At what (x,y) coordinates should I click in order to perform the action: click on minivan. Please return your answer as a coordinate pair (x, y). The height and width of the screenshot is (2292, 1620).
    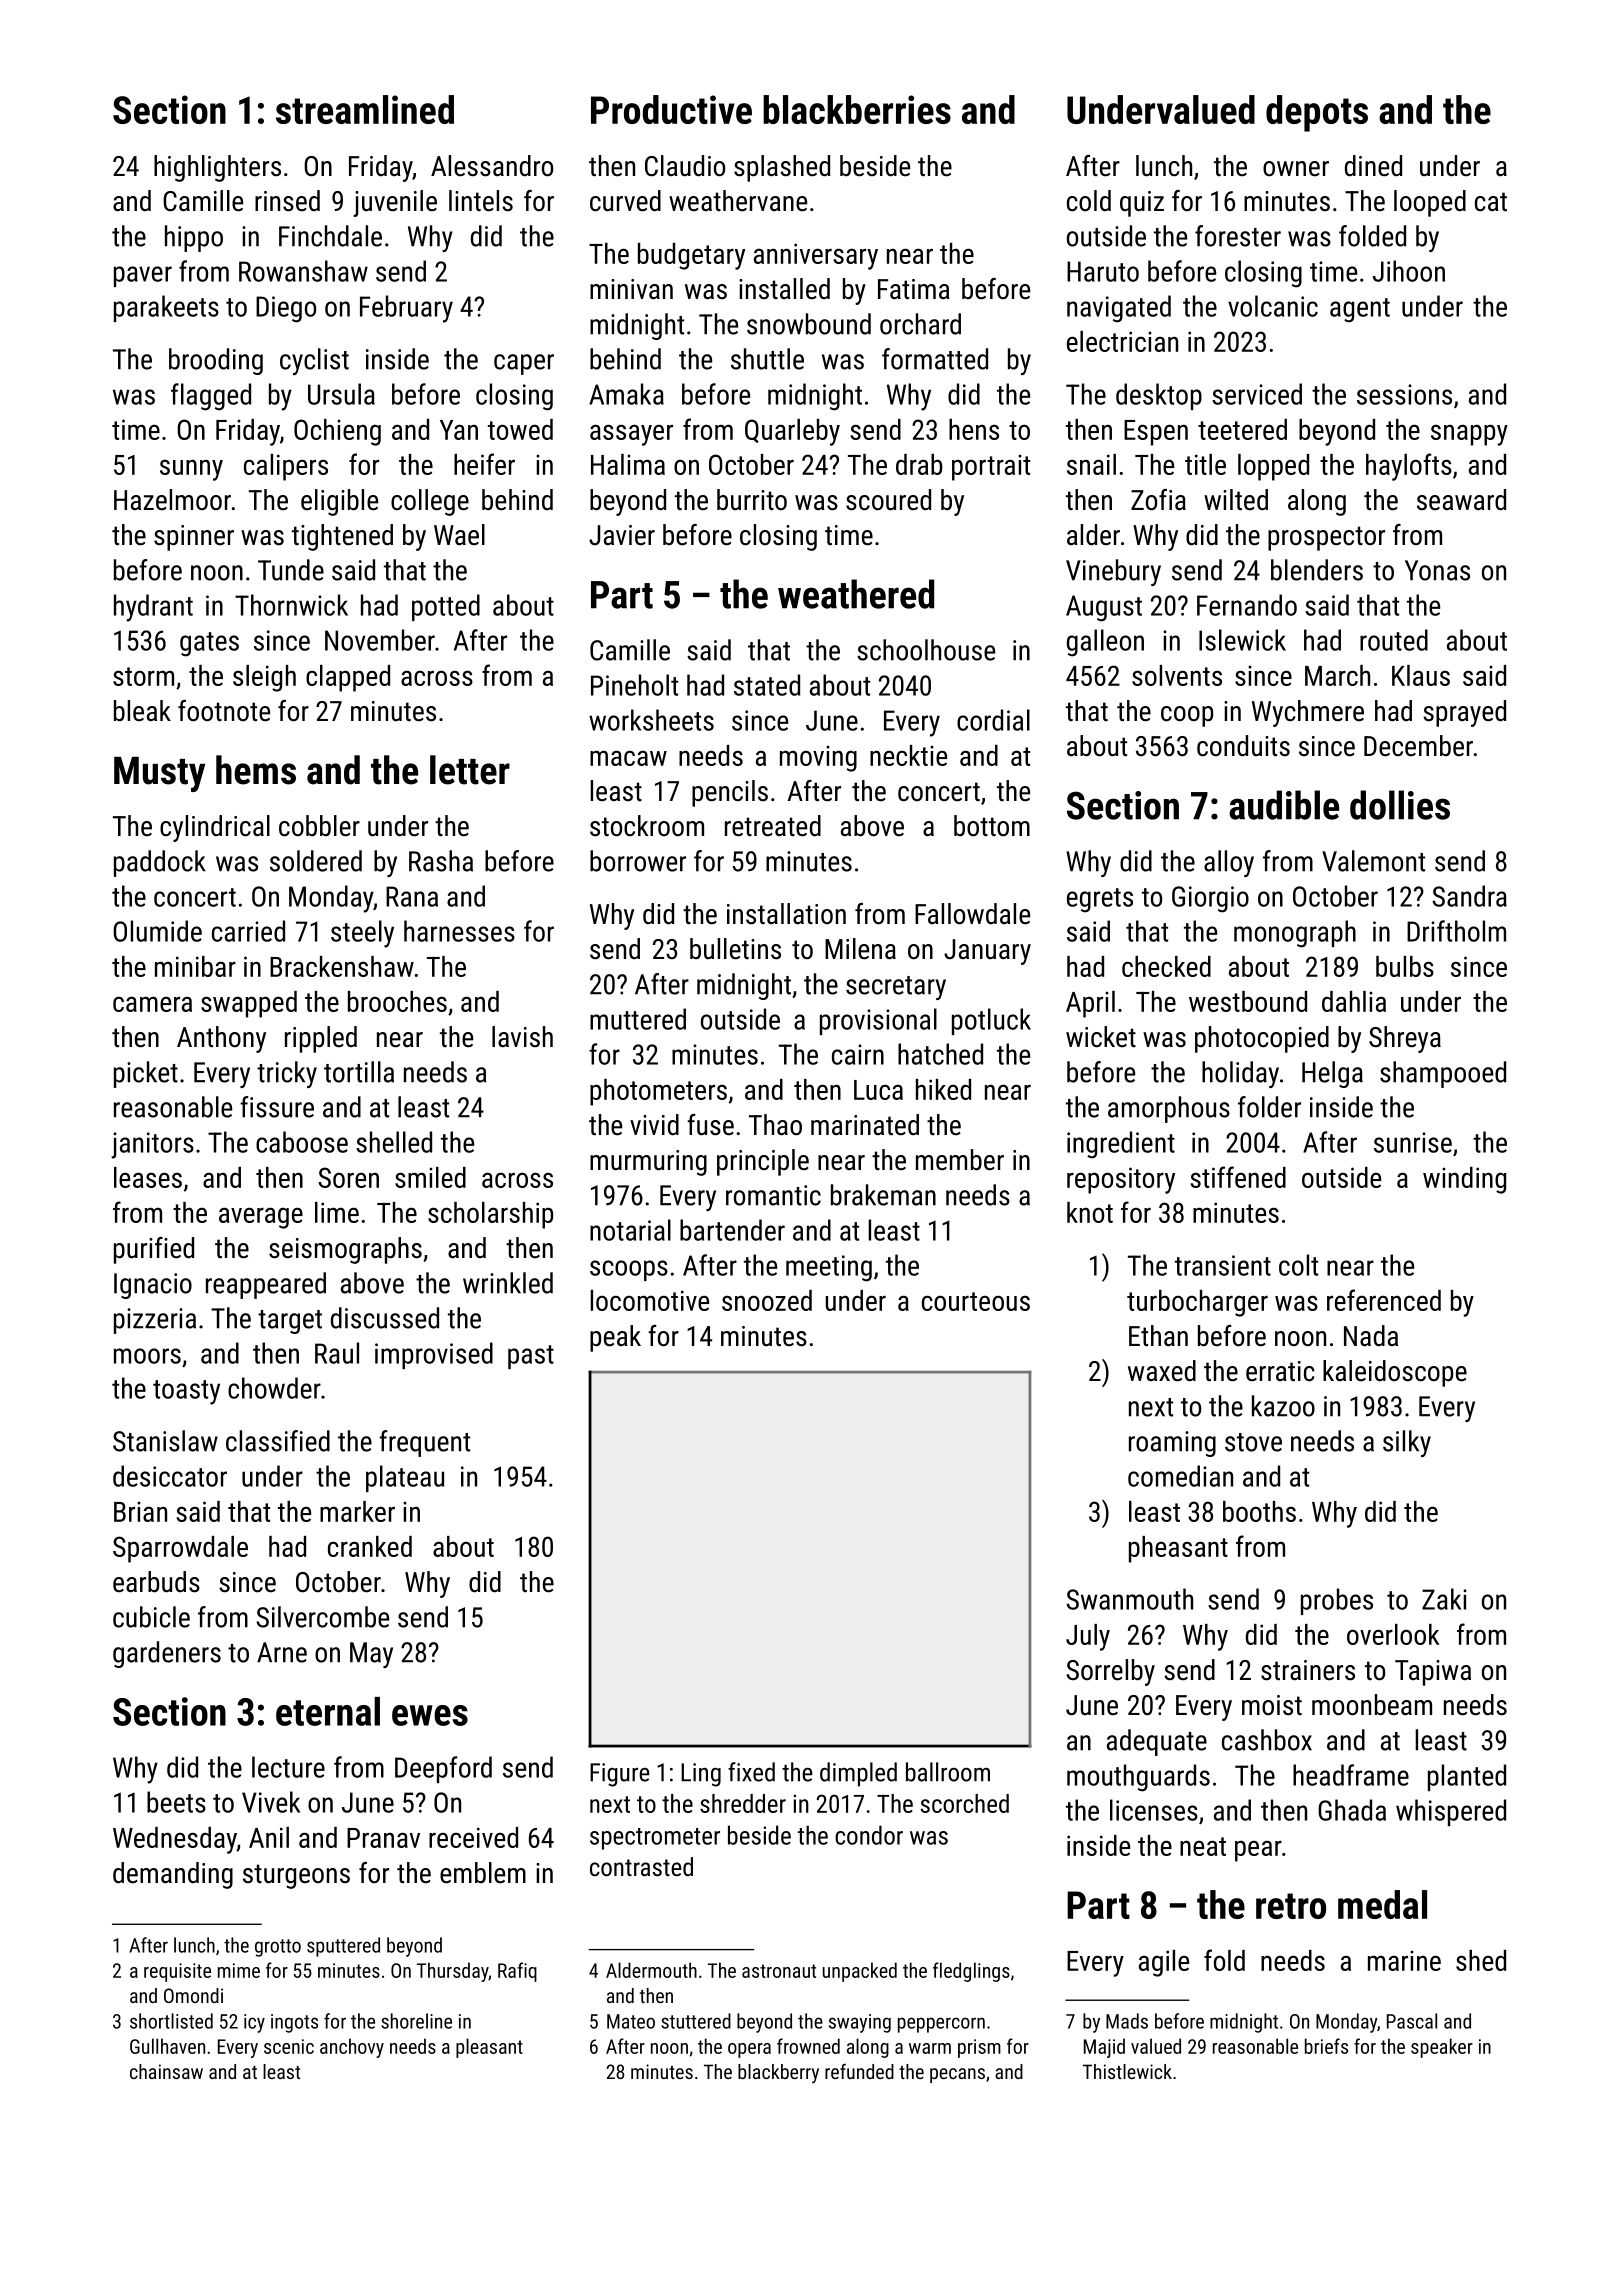
    Looking at the image, I should click on (631, 289).
